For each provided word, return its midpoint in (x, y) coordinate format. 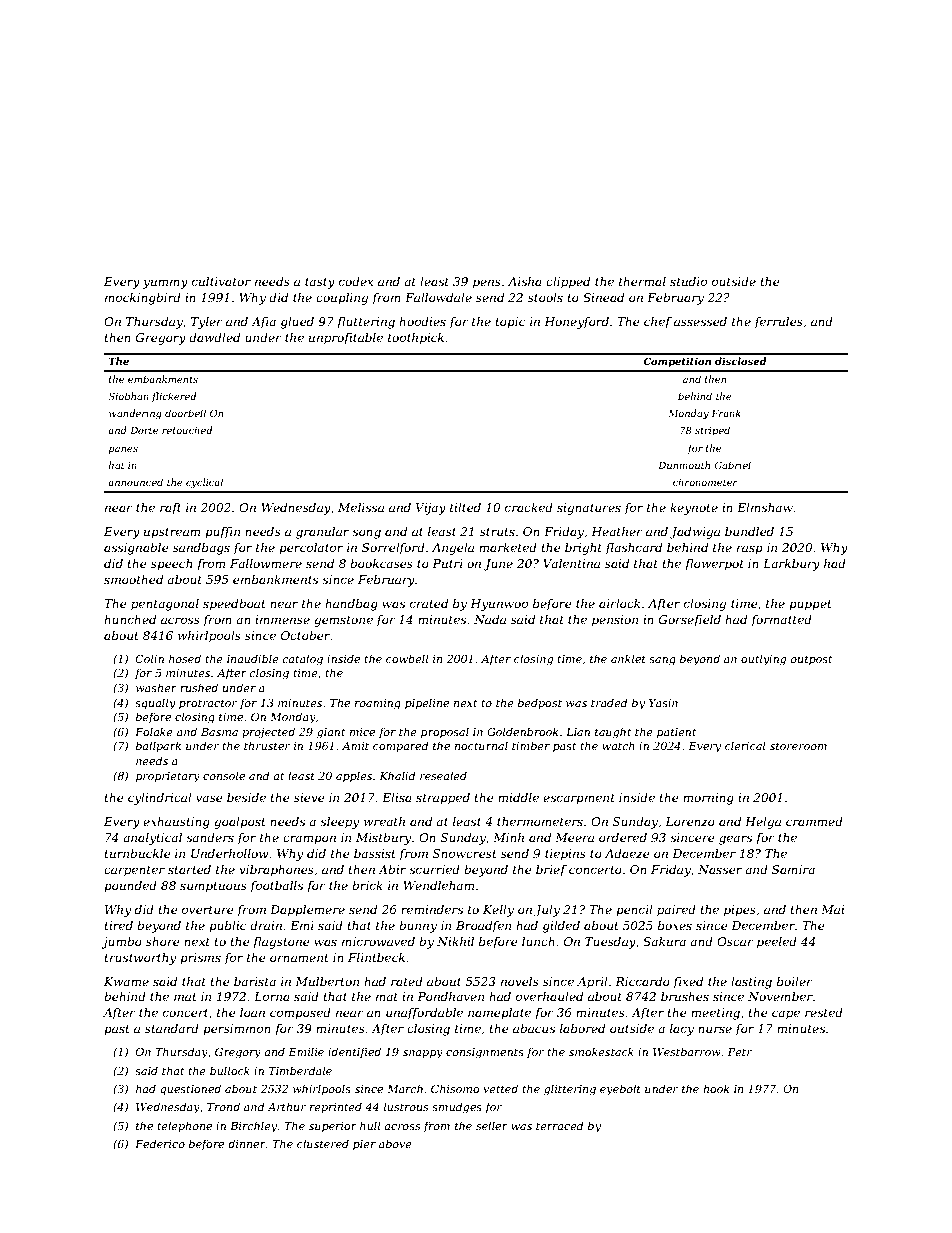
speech (171, 565)
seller (492, 1125)
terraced (559, 1125)
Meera (574, 837)
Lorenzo (690, 821)
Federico (160, 1143)
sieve (309, 797)
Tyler (207, 323)
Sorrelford (393, 549)
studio (688, 281)
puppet (810, 605)
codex (356, 281)
